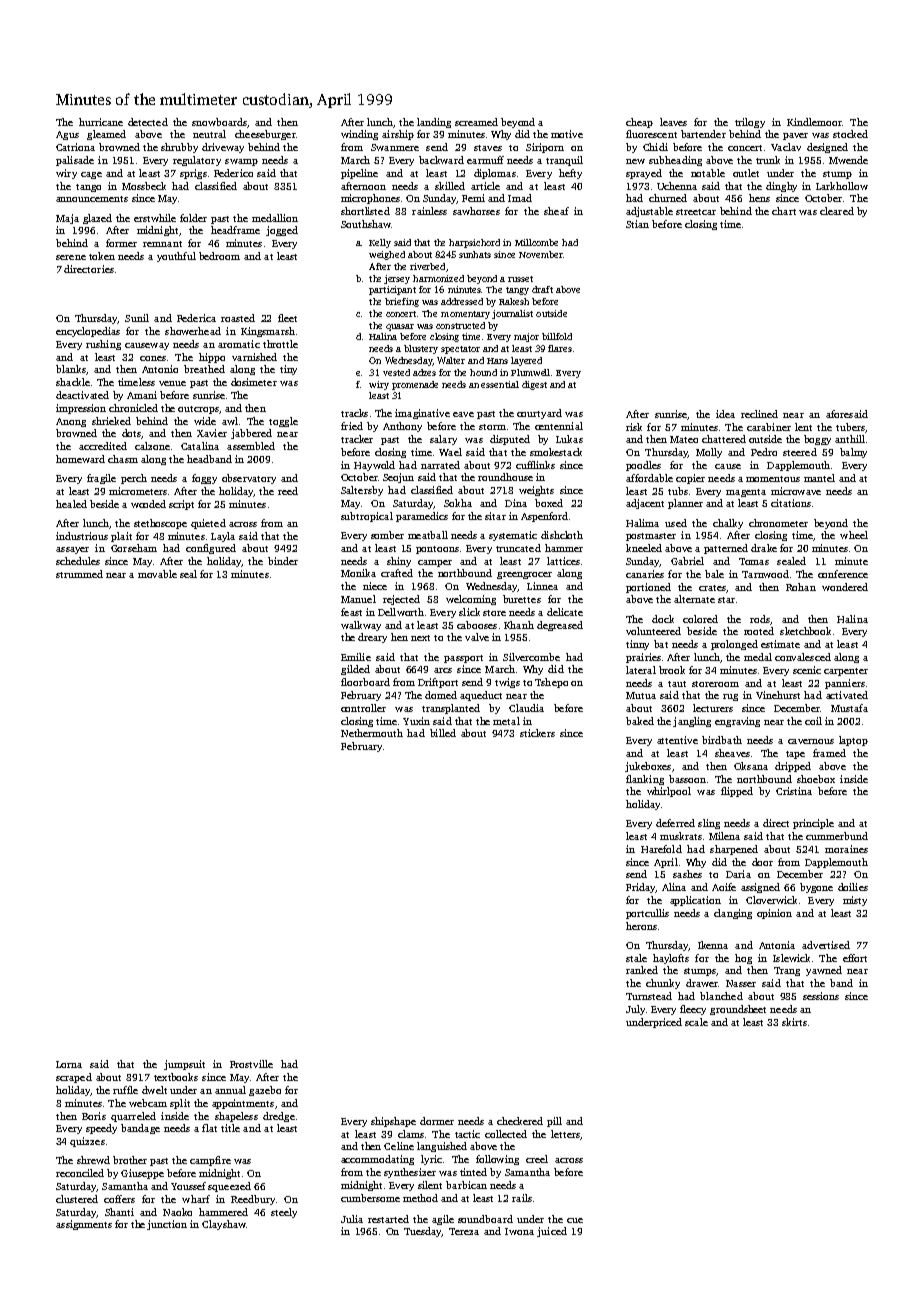 This image has width=924, height=1308. I want to click on tracks, so click(354, 413).
